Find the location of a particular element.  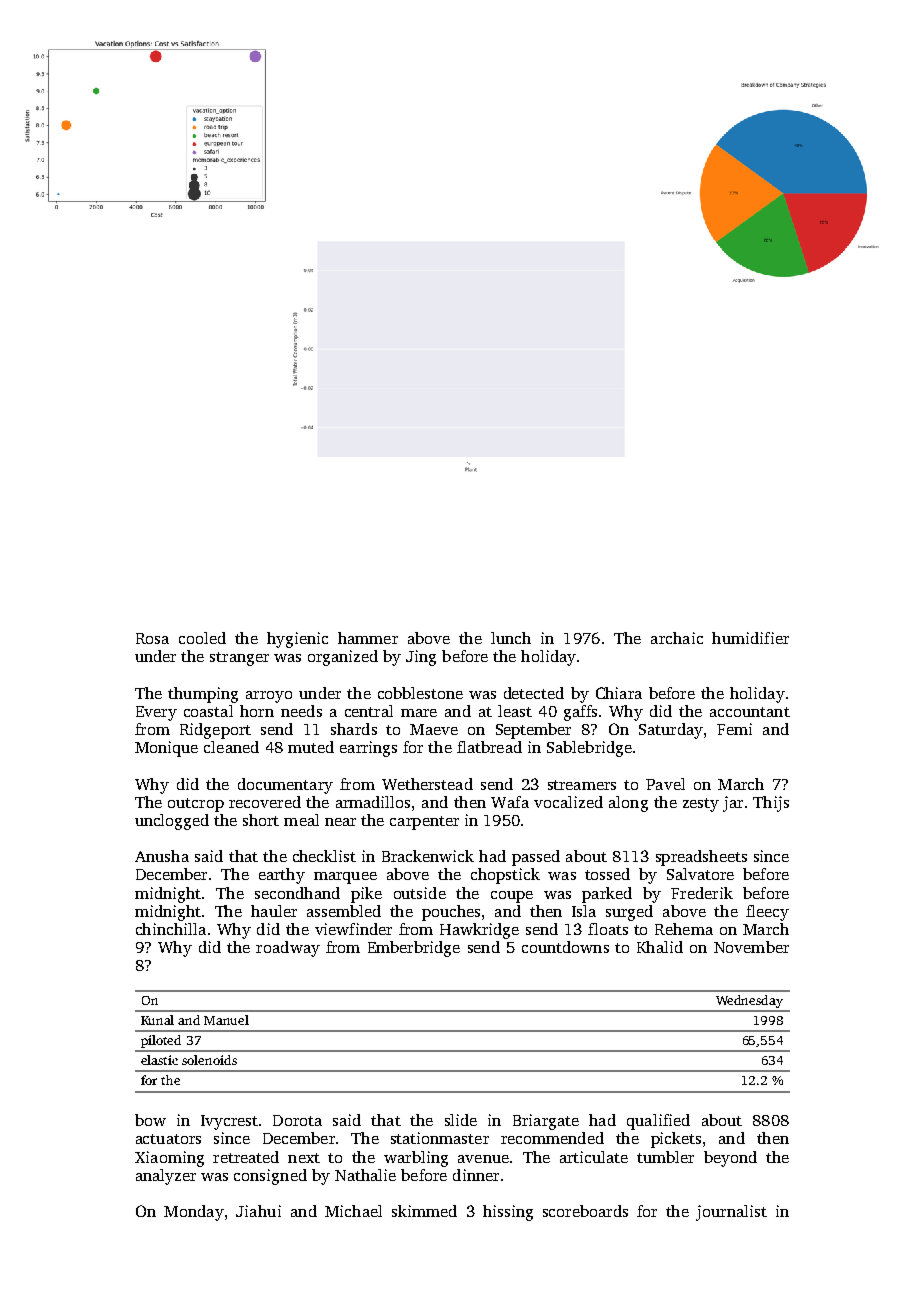

analyzer is located at coordinates (166, 1177).
